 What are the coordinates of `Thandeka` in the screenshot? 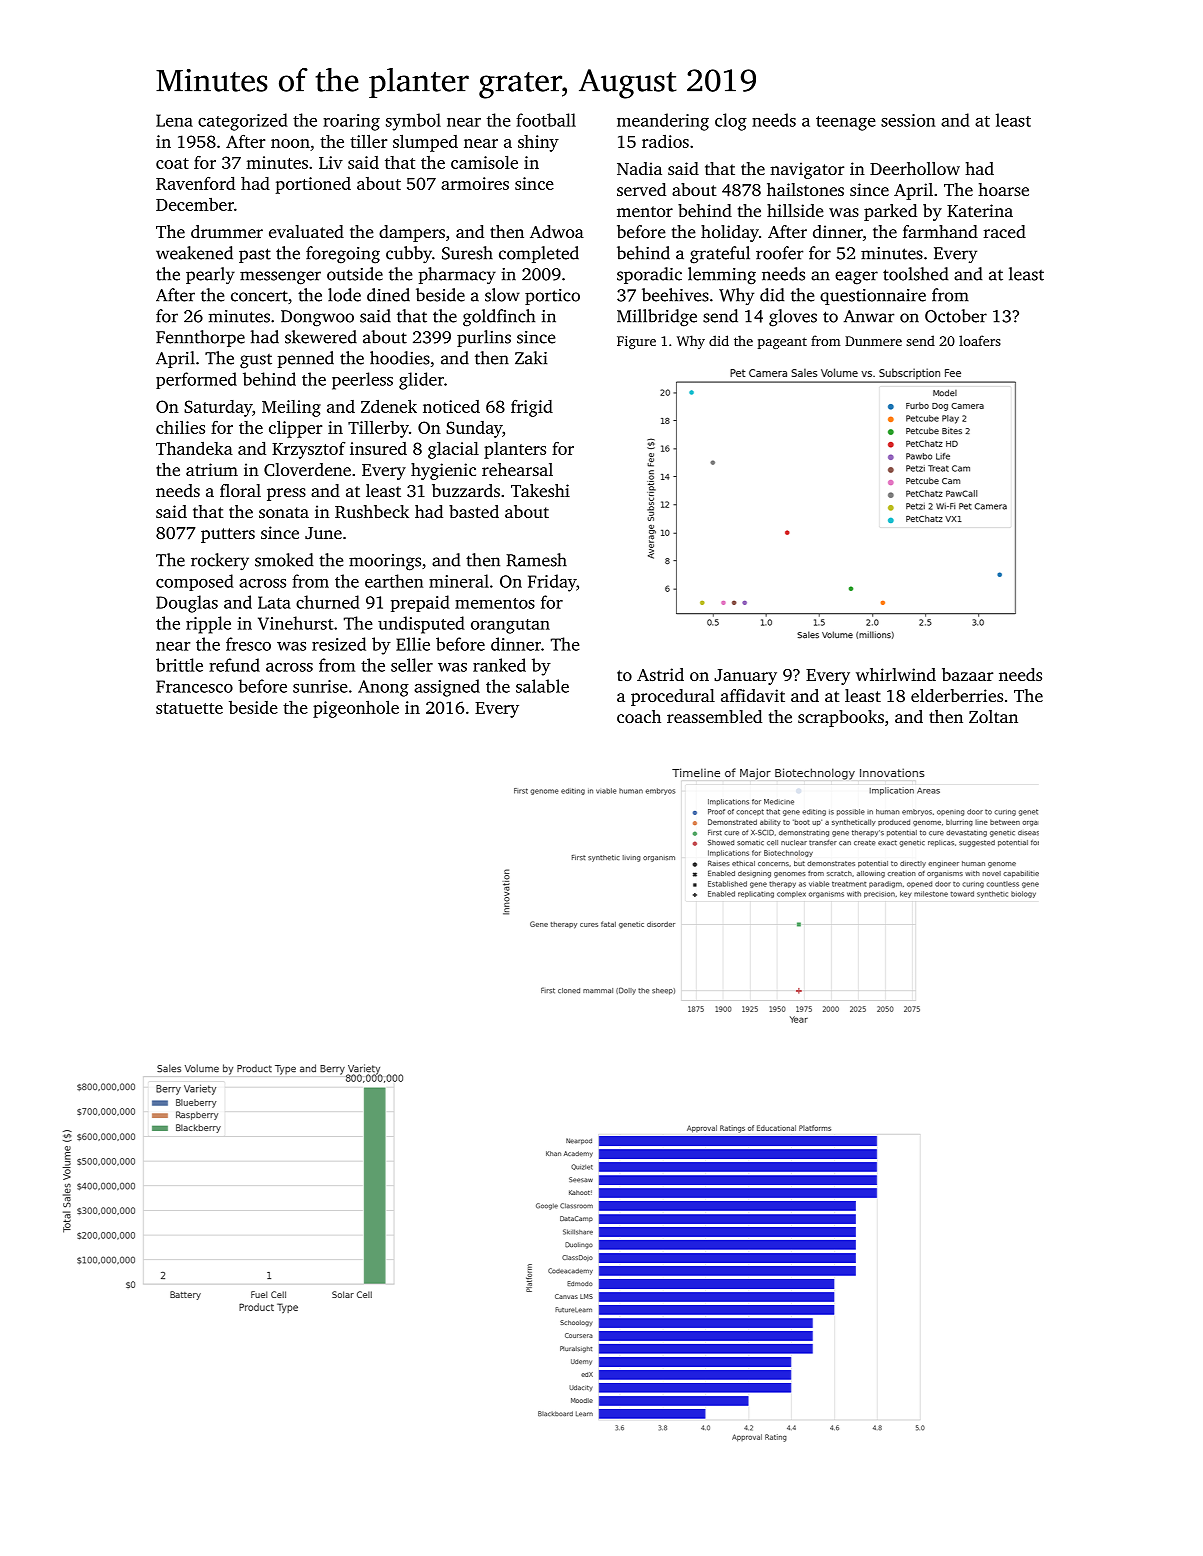 It's located at (194, 448).
